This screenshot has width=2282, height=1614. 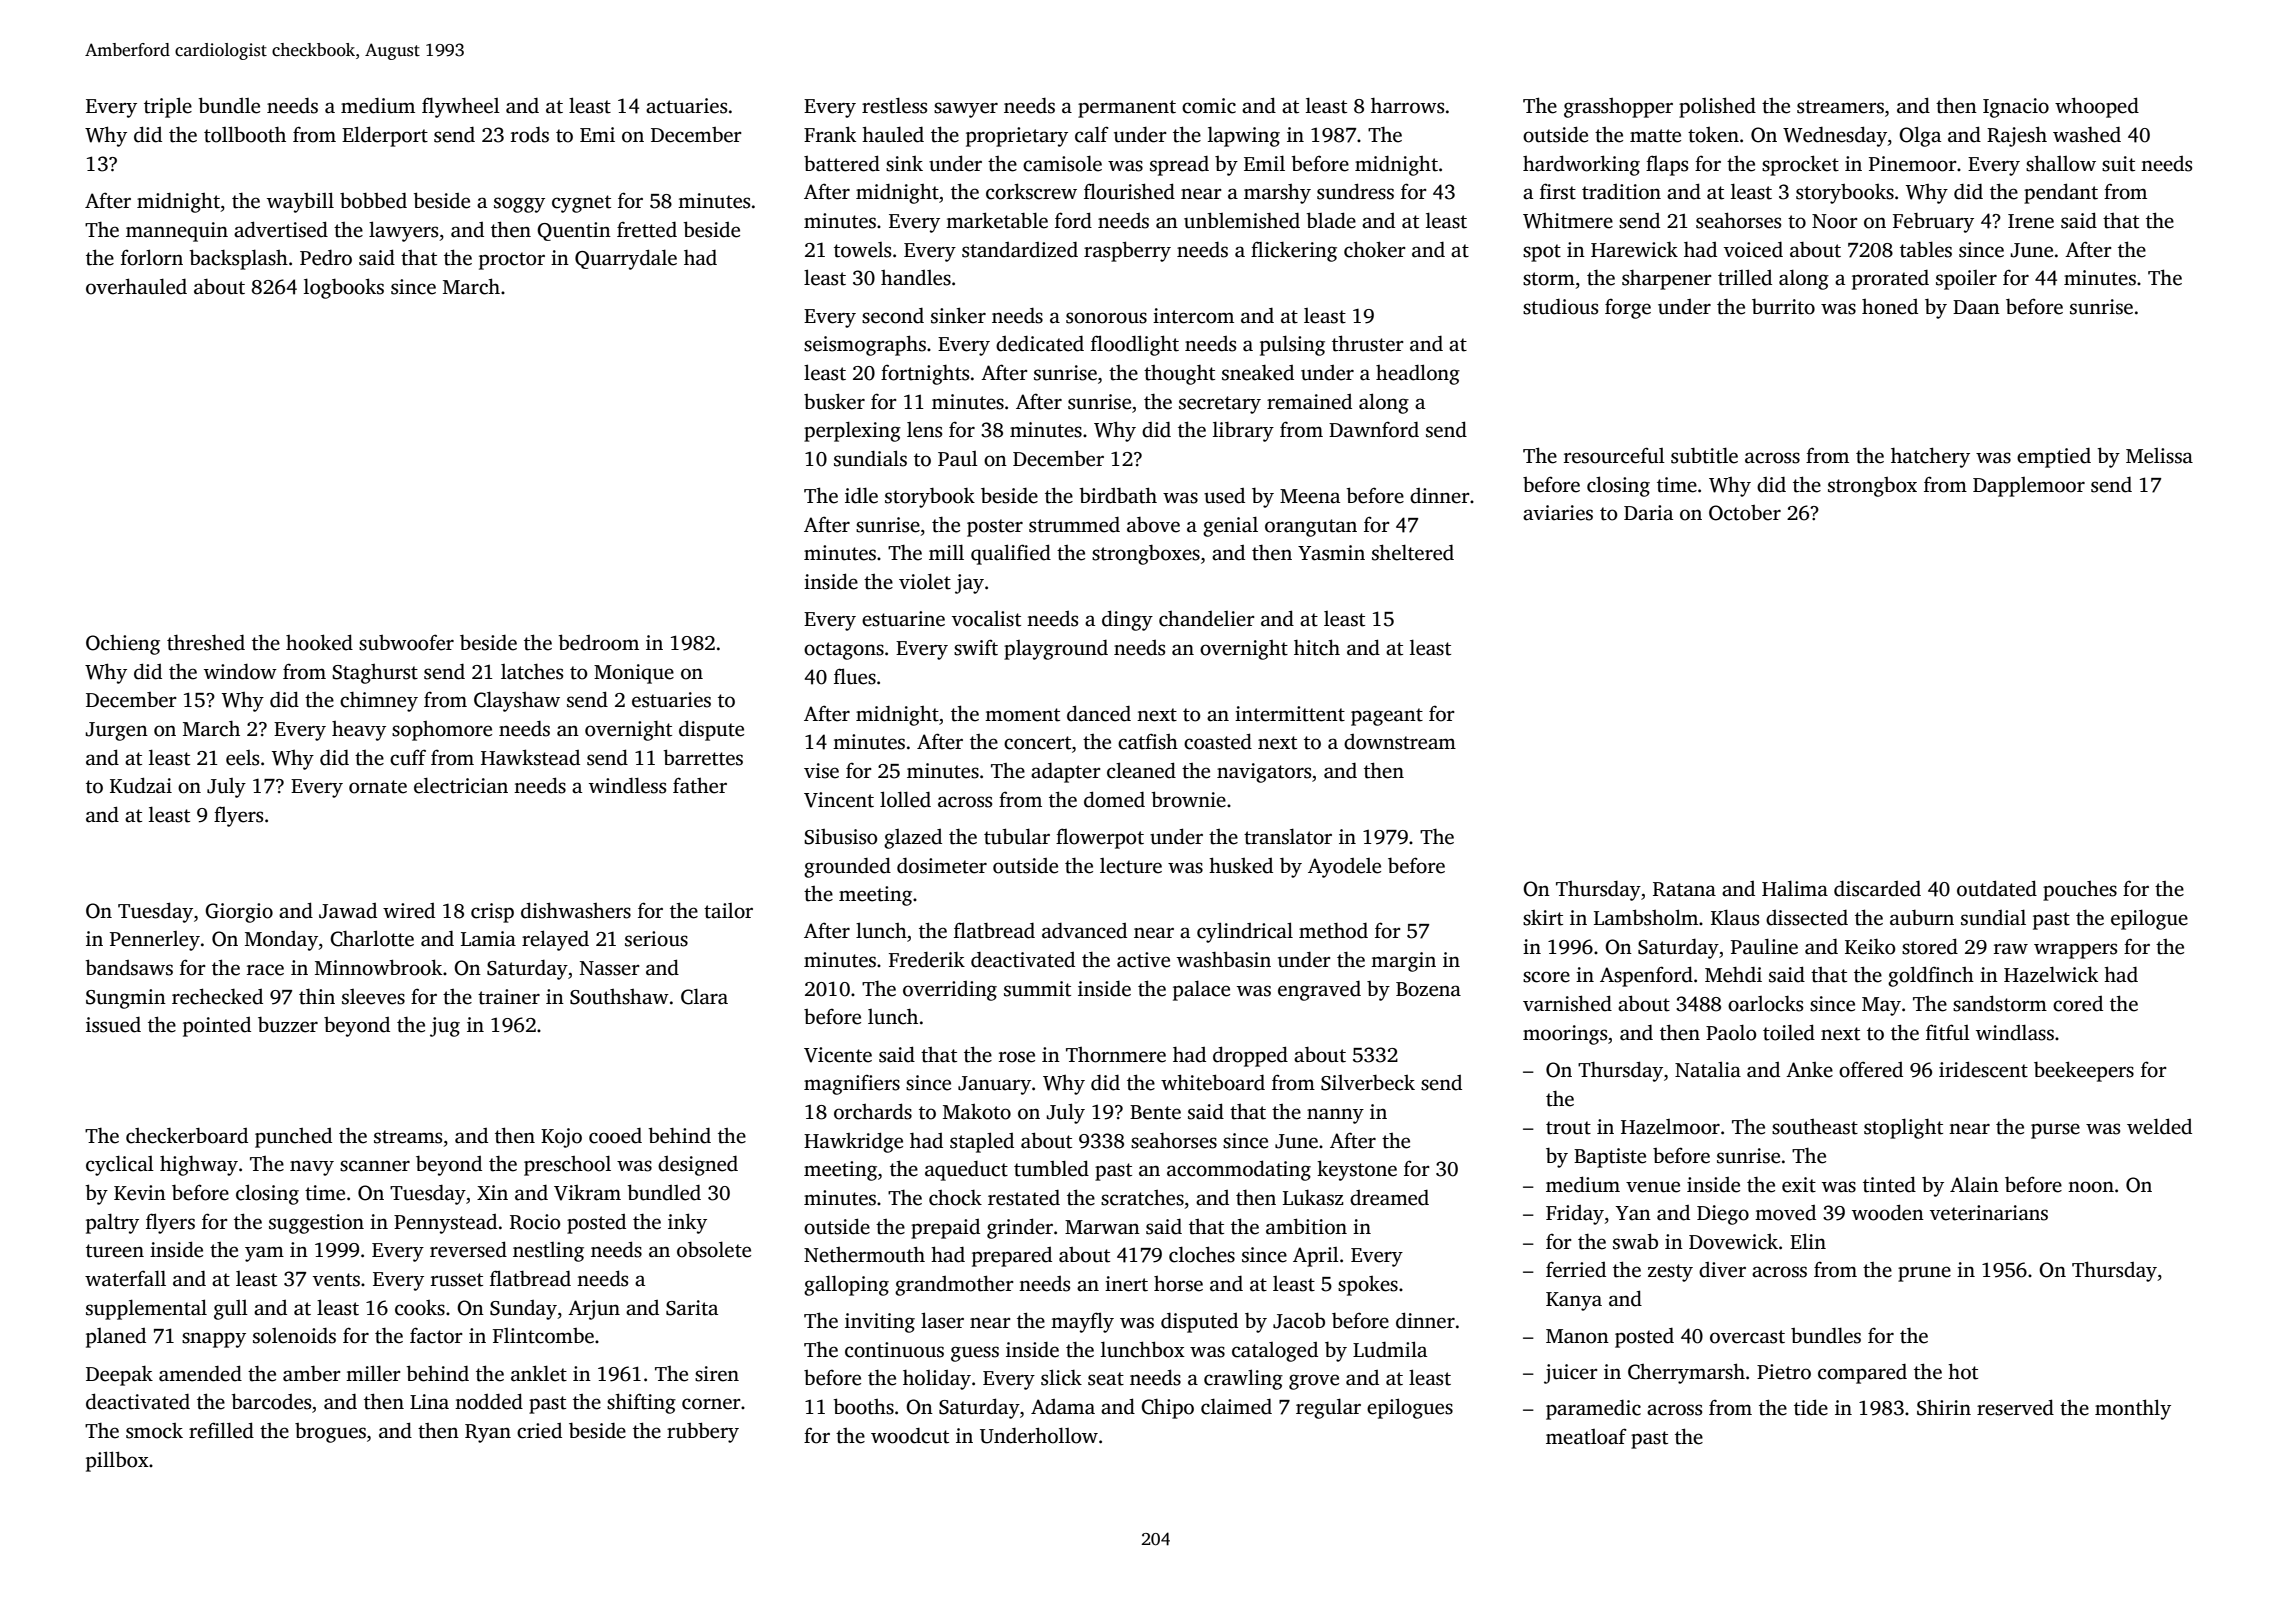 What do you see at coordinates (1888, 1212) in the screenshot?
I see `wooden` at bounding box center [1888, 1212].
